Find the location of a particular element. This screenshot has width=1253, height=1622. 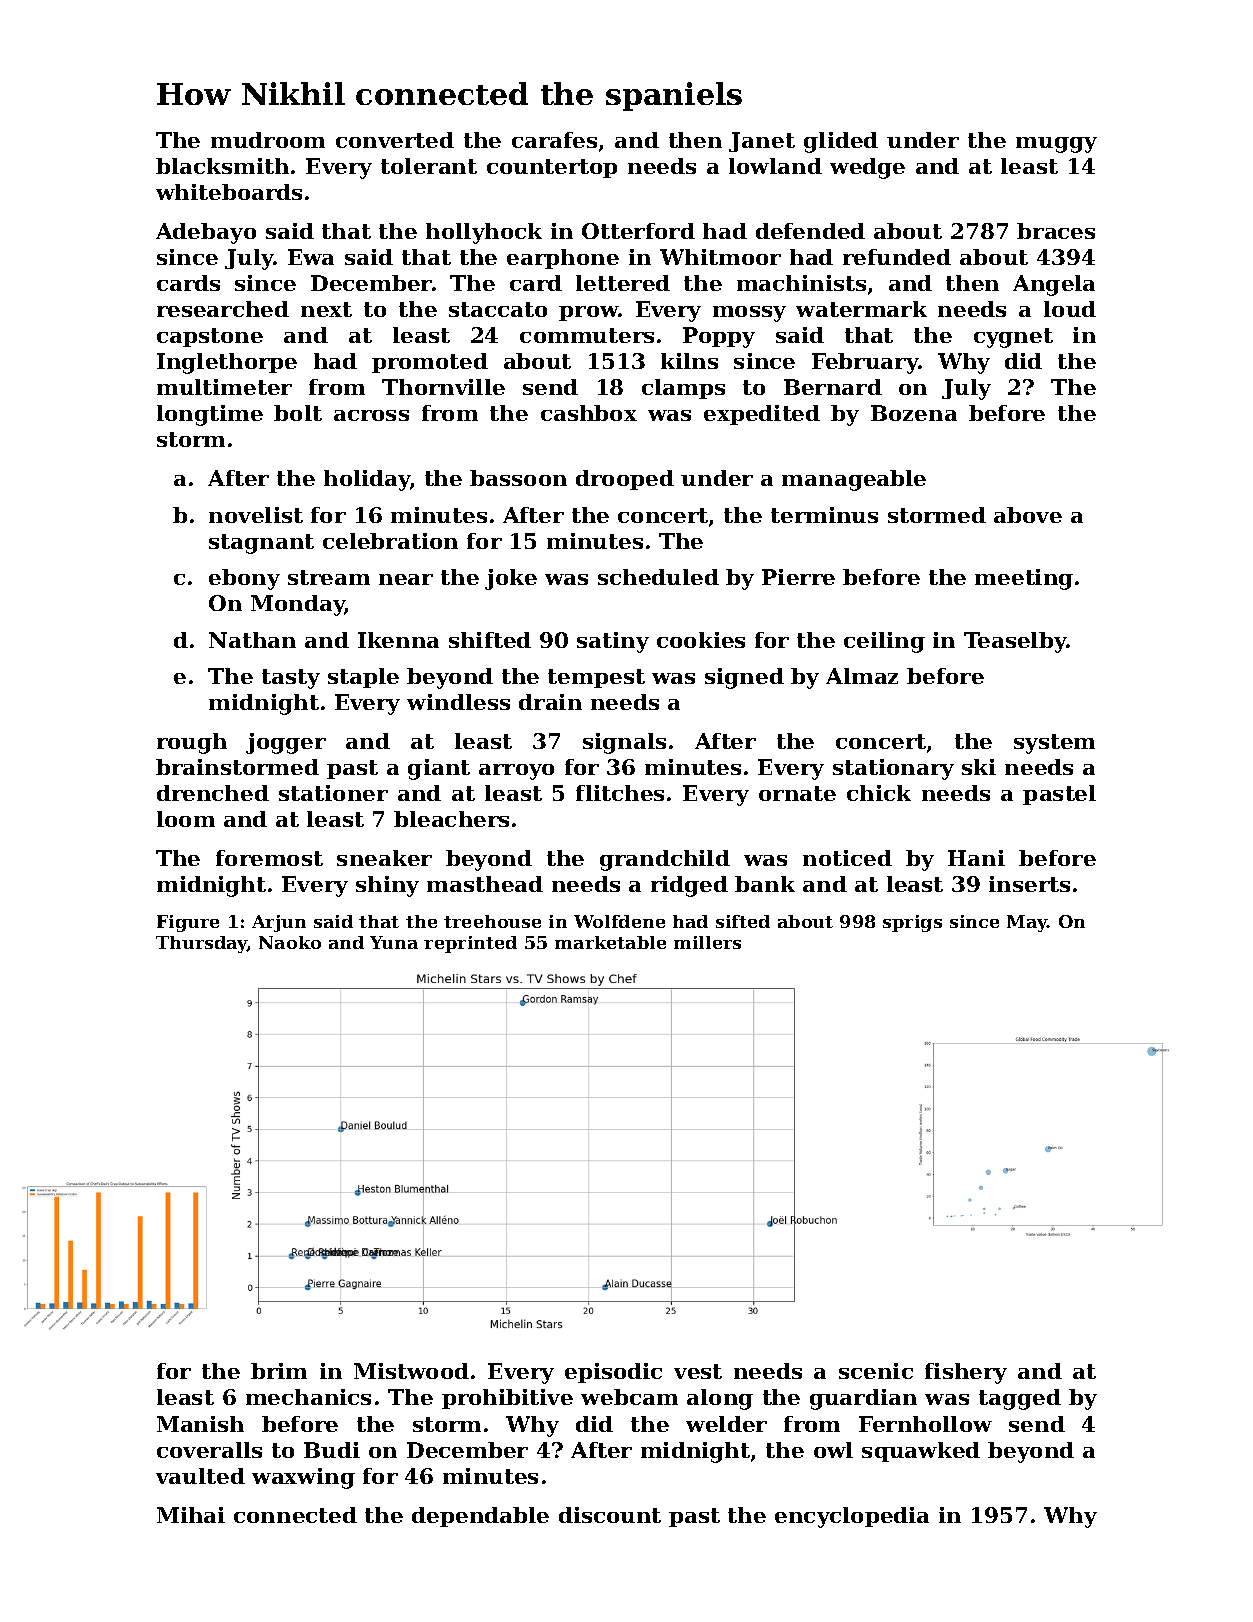

capstone is located at coordinates (210, 337).
